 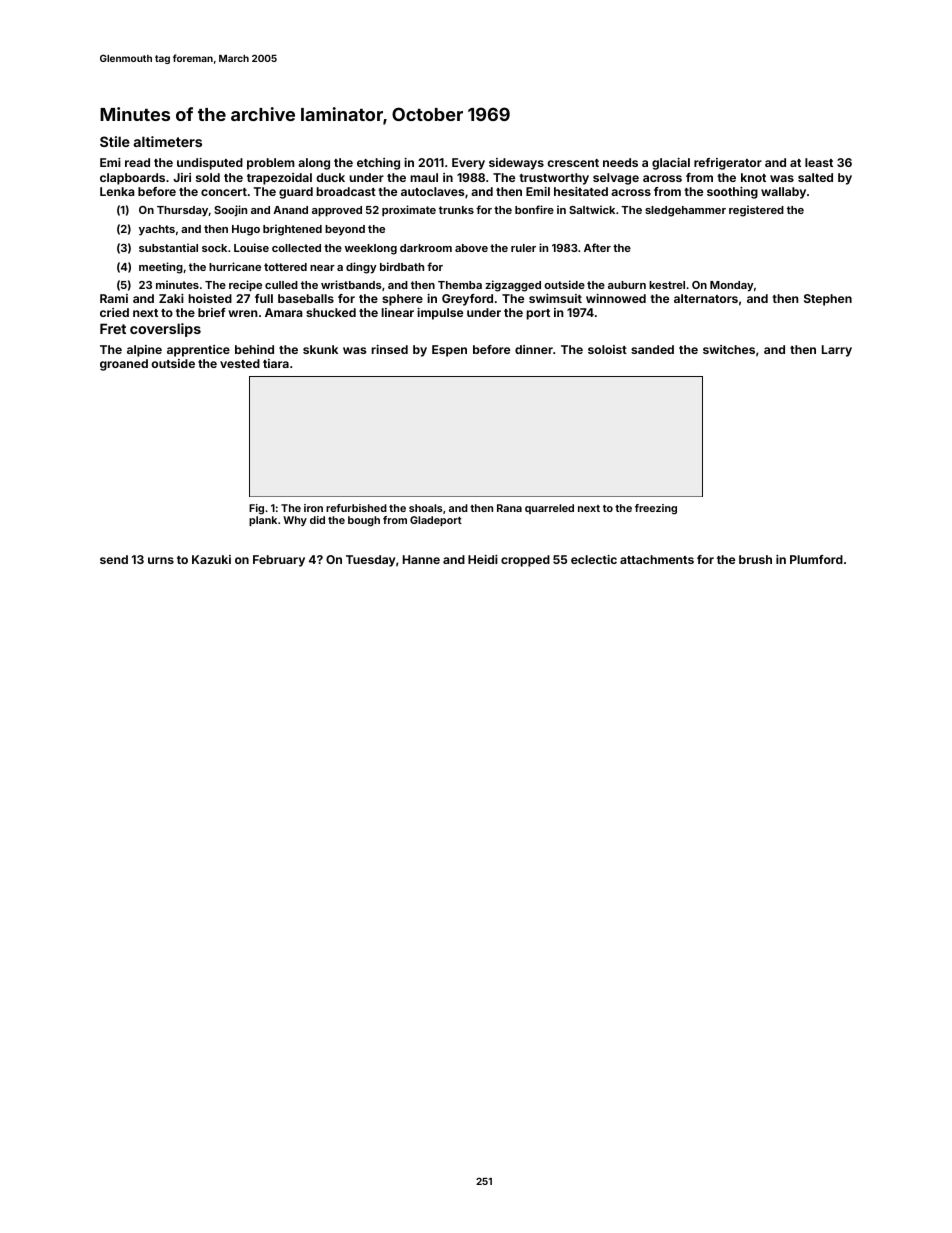 I want to click on Plumford, so click(x=816, y=559).
